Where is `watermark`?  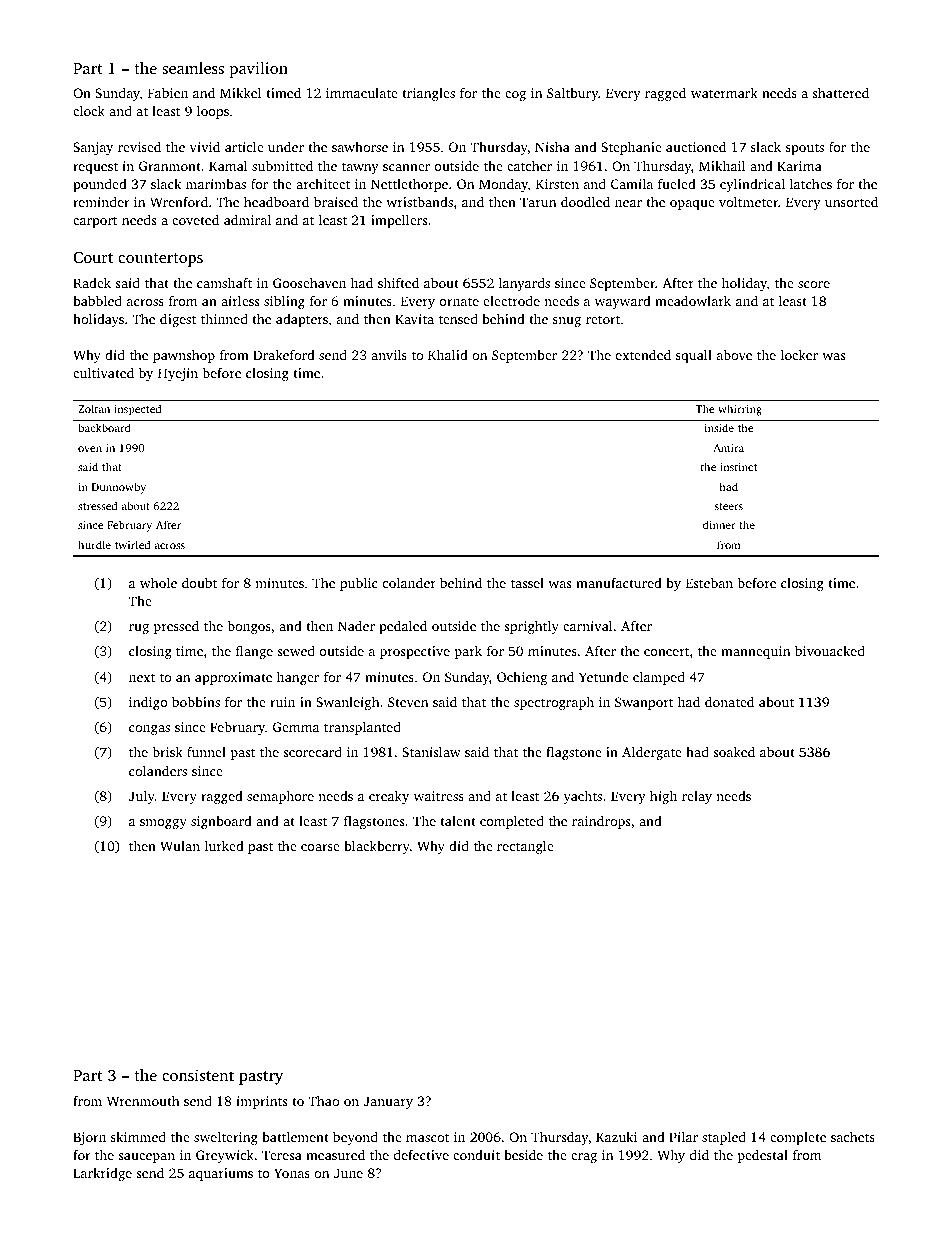
watermark is located at coordinates (724, 92).
